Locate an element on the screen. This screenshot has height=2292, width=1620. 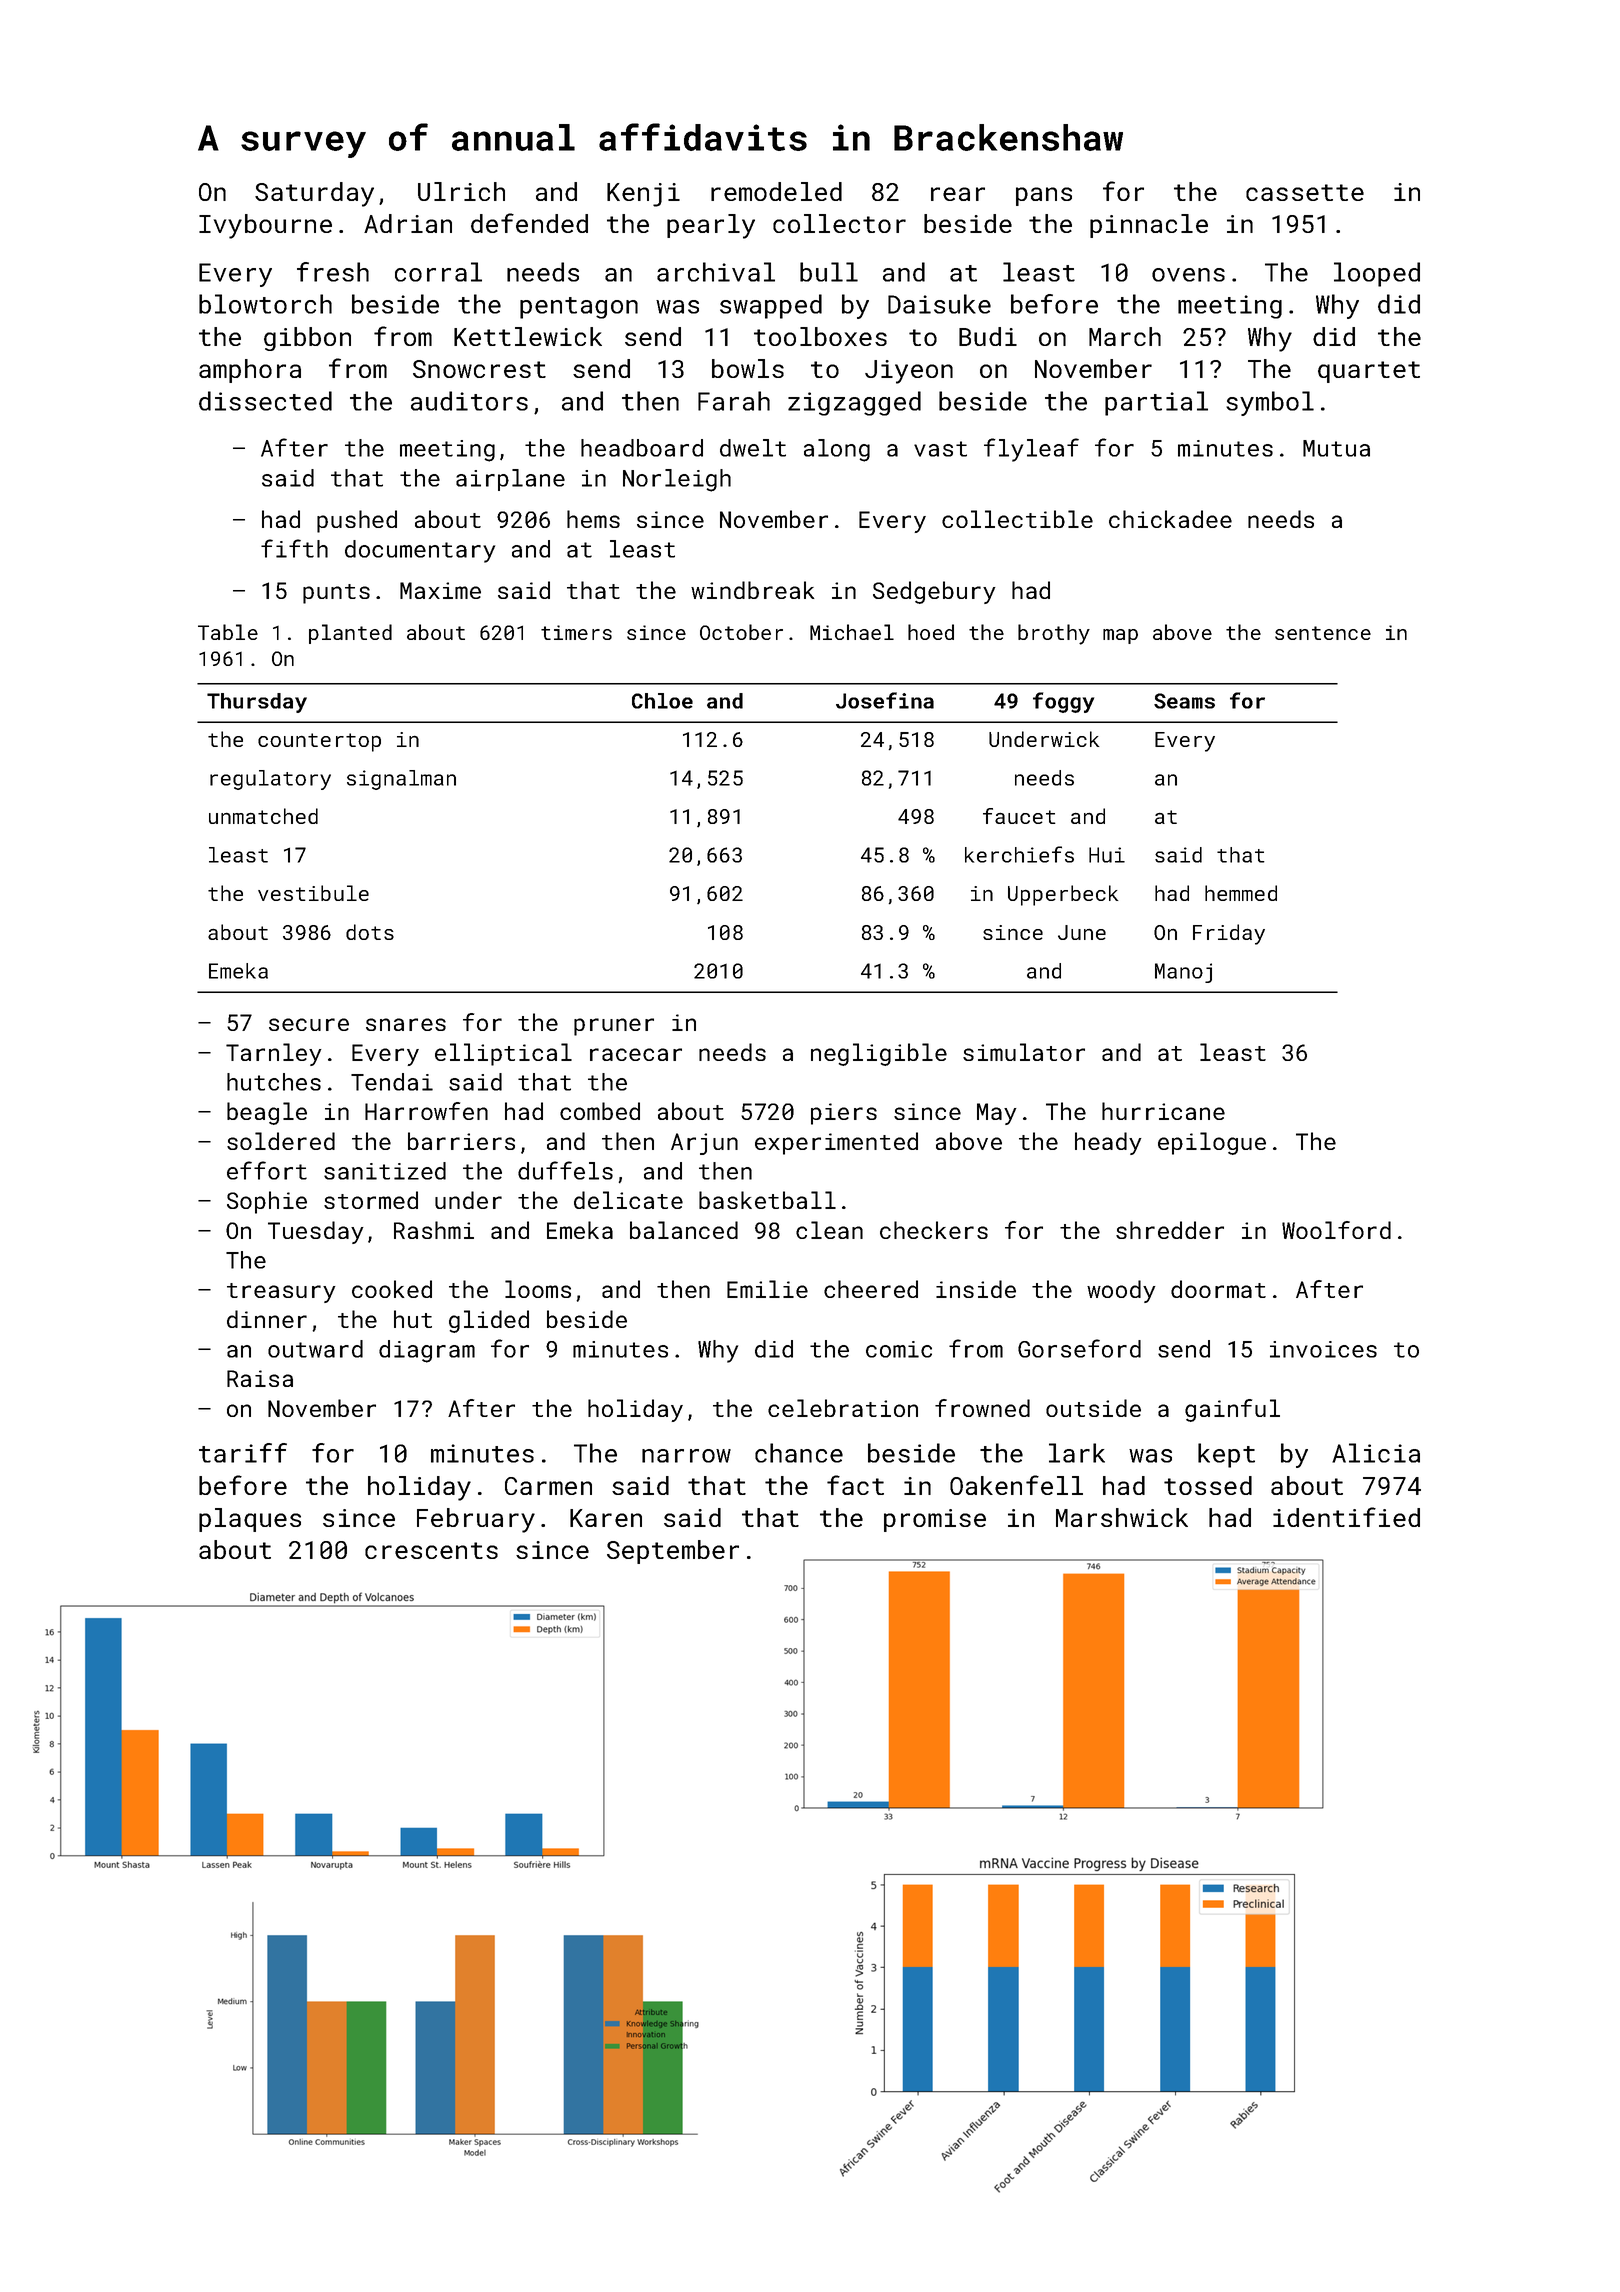
ovens is located at coordinates (1188, 275).
